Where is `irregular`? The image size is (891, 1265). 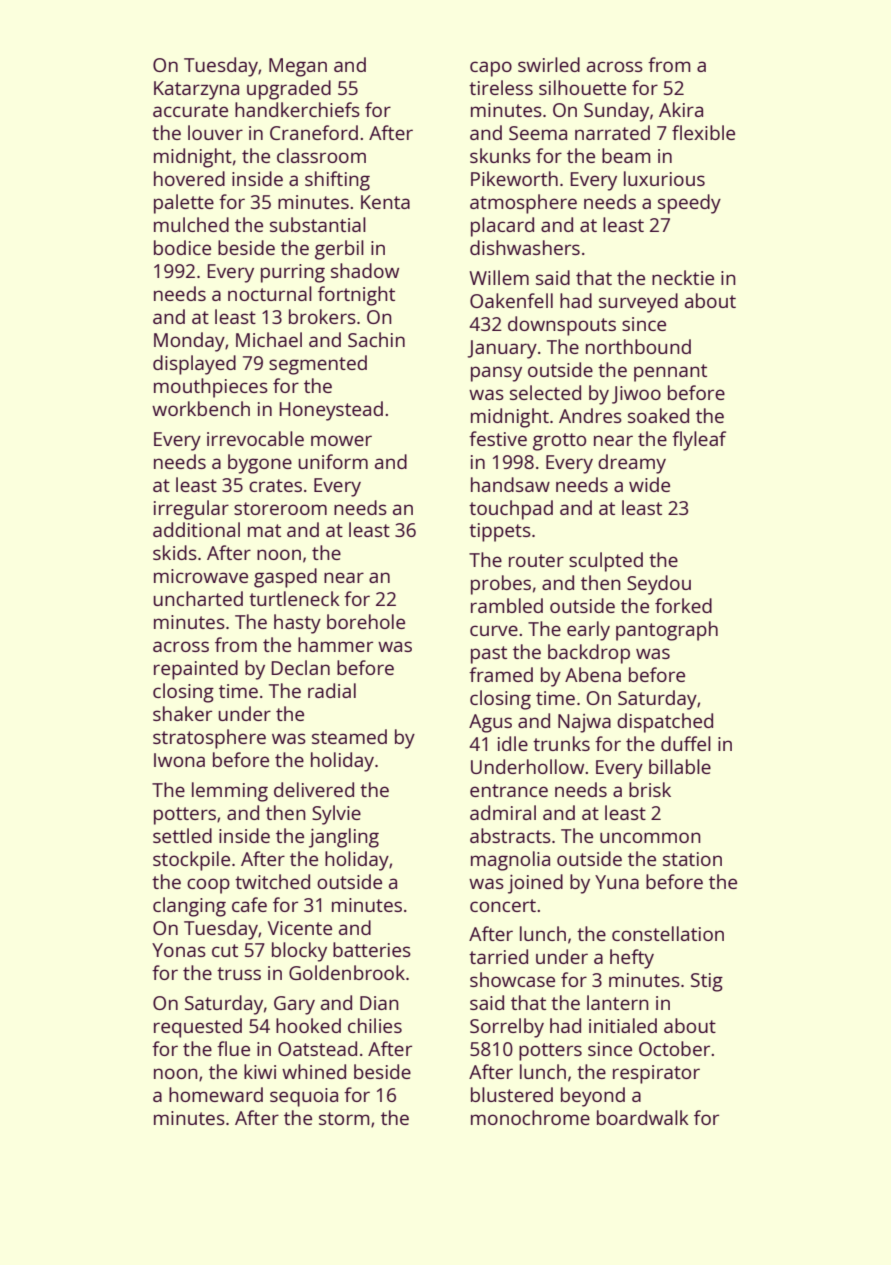
irregular is located at coordinates (191, 510).
